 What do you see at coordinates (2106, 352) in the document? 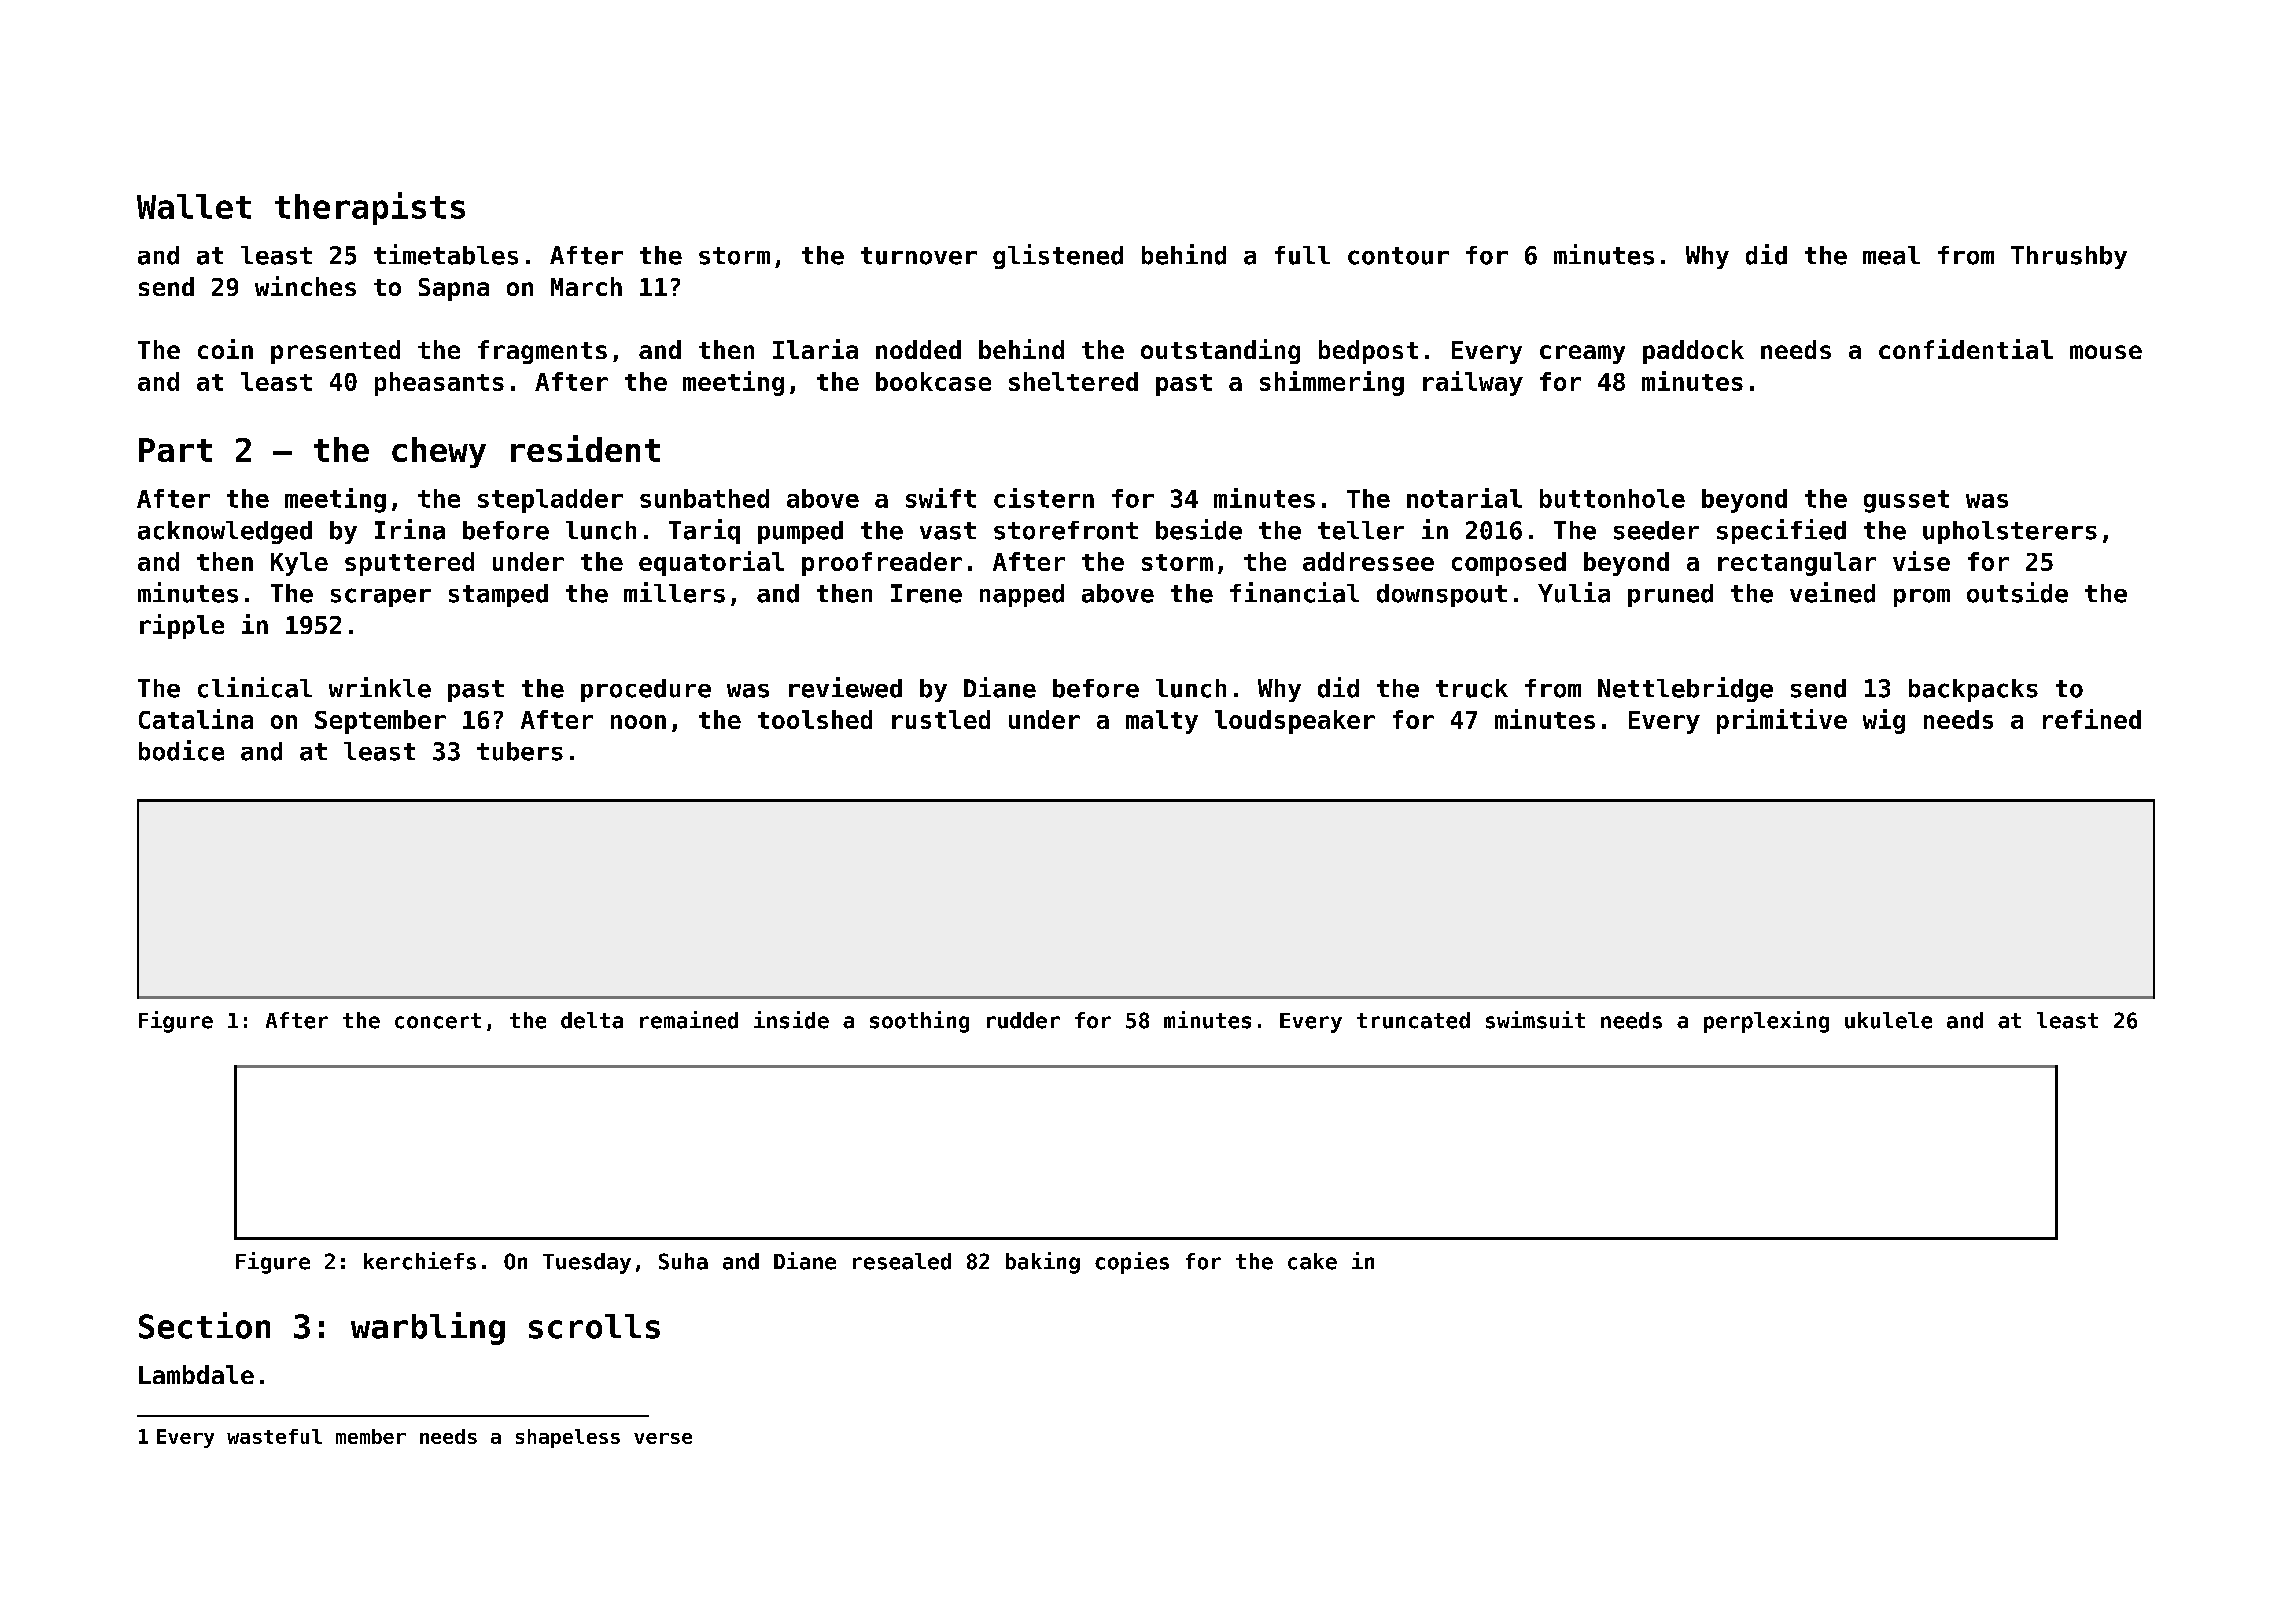
I see `mouse` at bounding box center [2106, 352].
